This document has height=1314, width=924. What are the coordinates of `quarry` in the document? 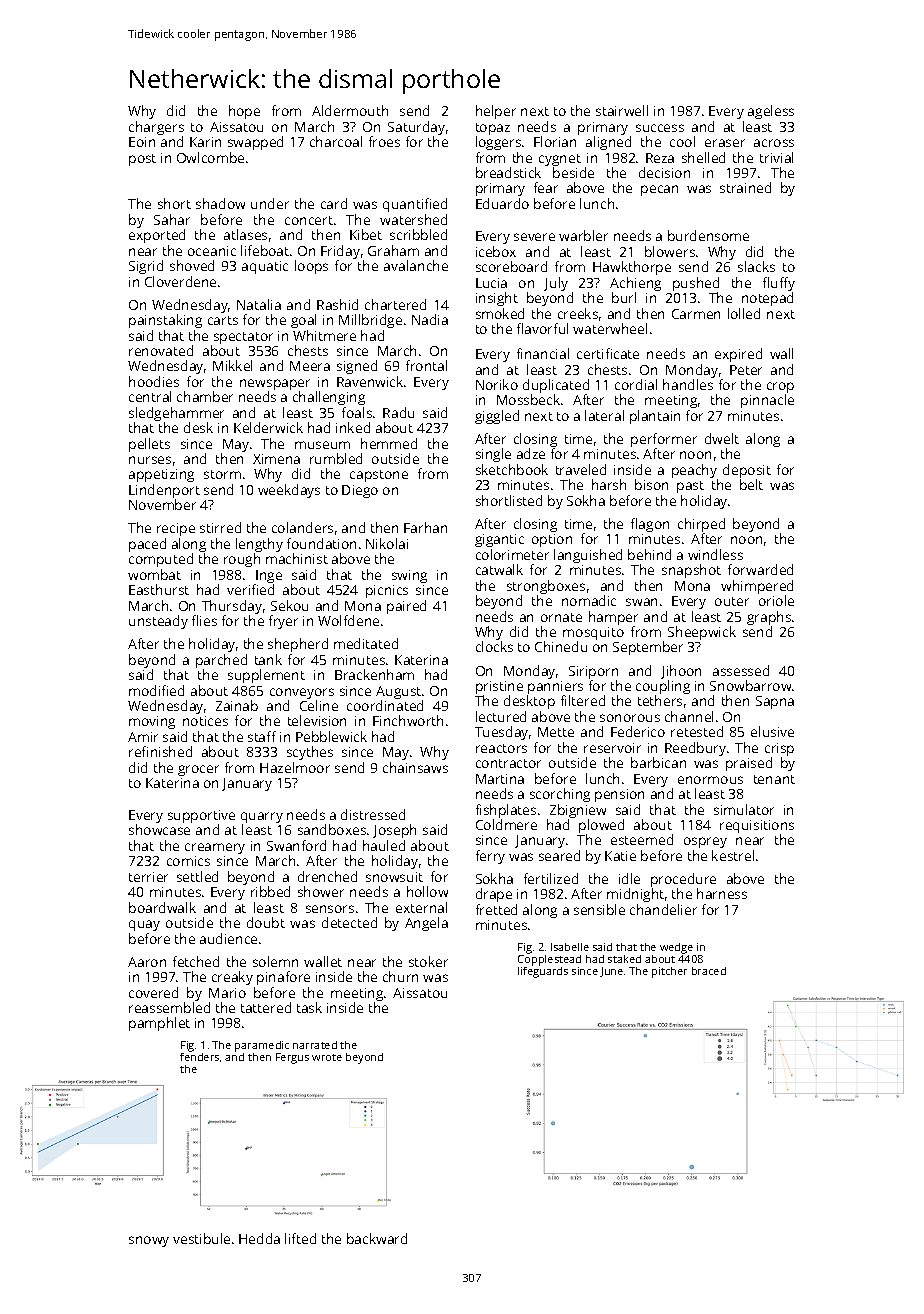 It's located at (262, 818).
